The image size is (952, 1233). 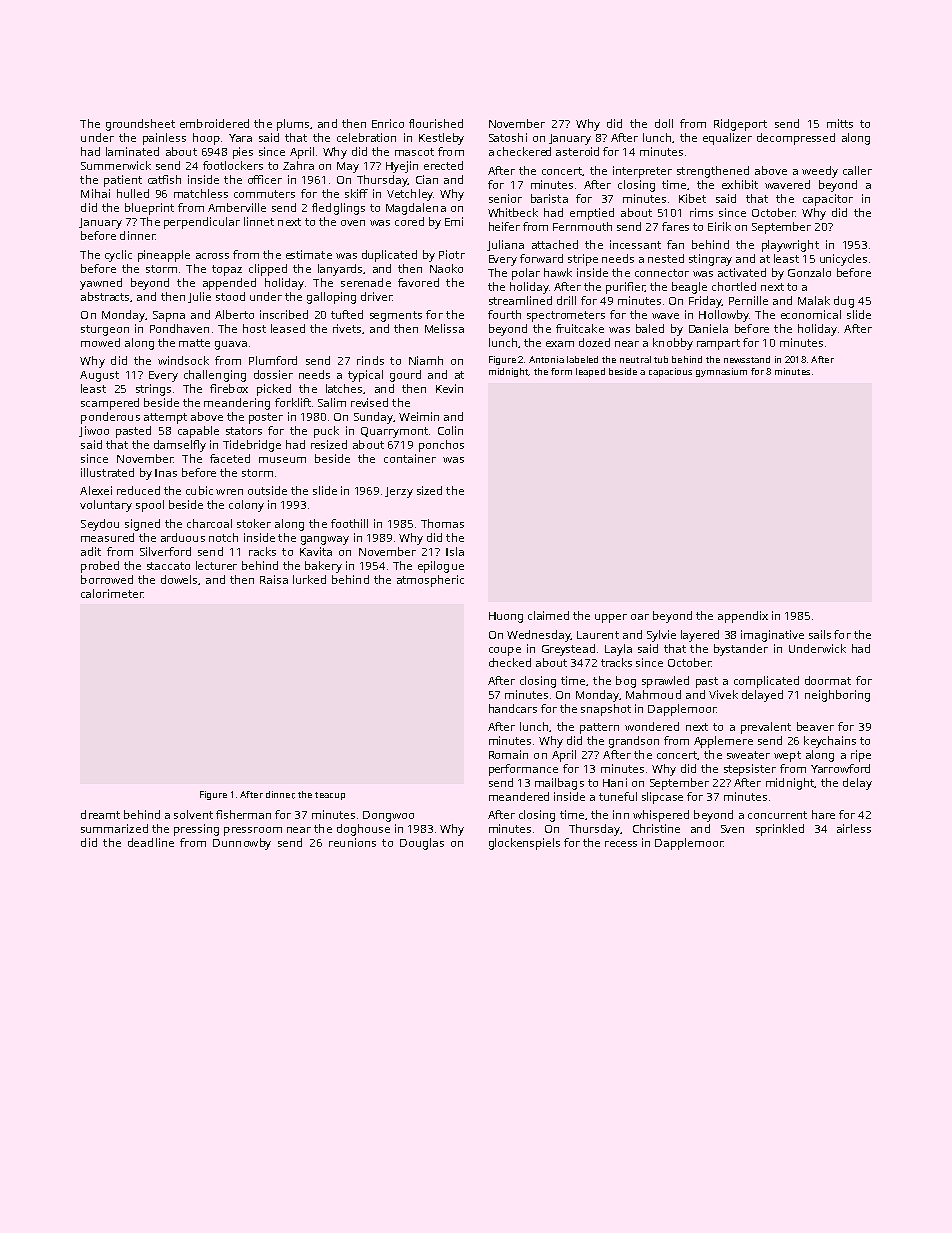 I want to click on dug, so click(x=844, y=302).
